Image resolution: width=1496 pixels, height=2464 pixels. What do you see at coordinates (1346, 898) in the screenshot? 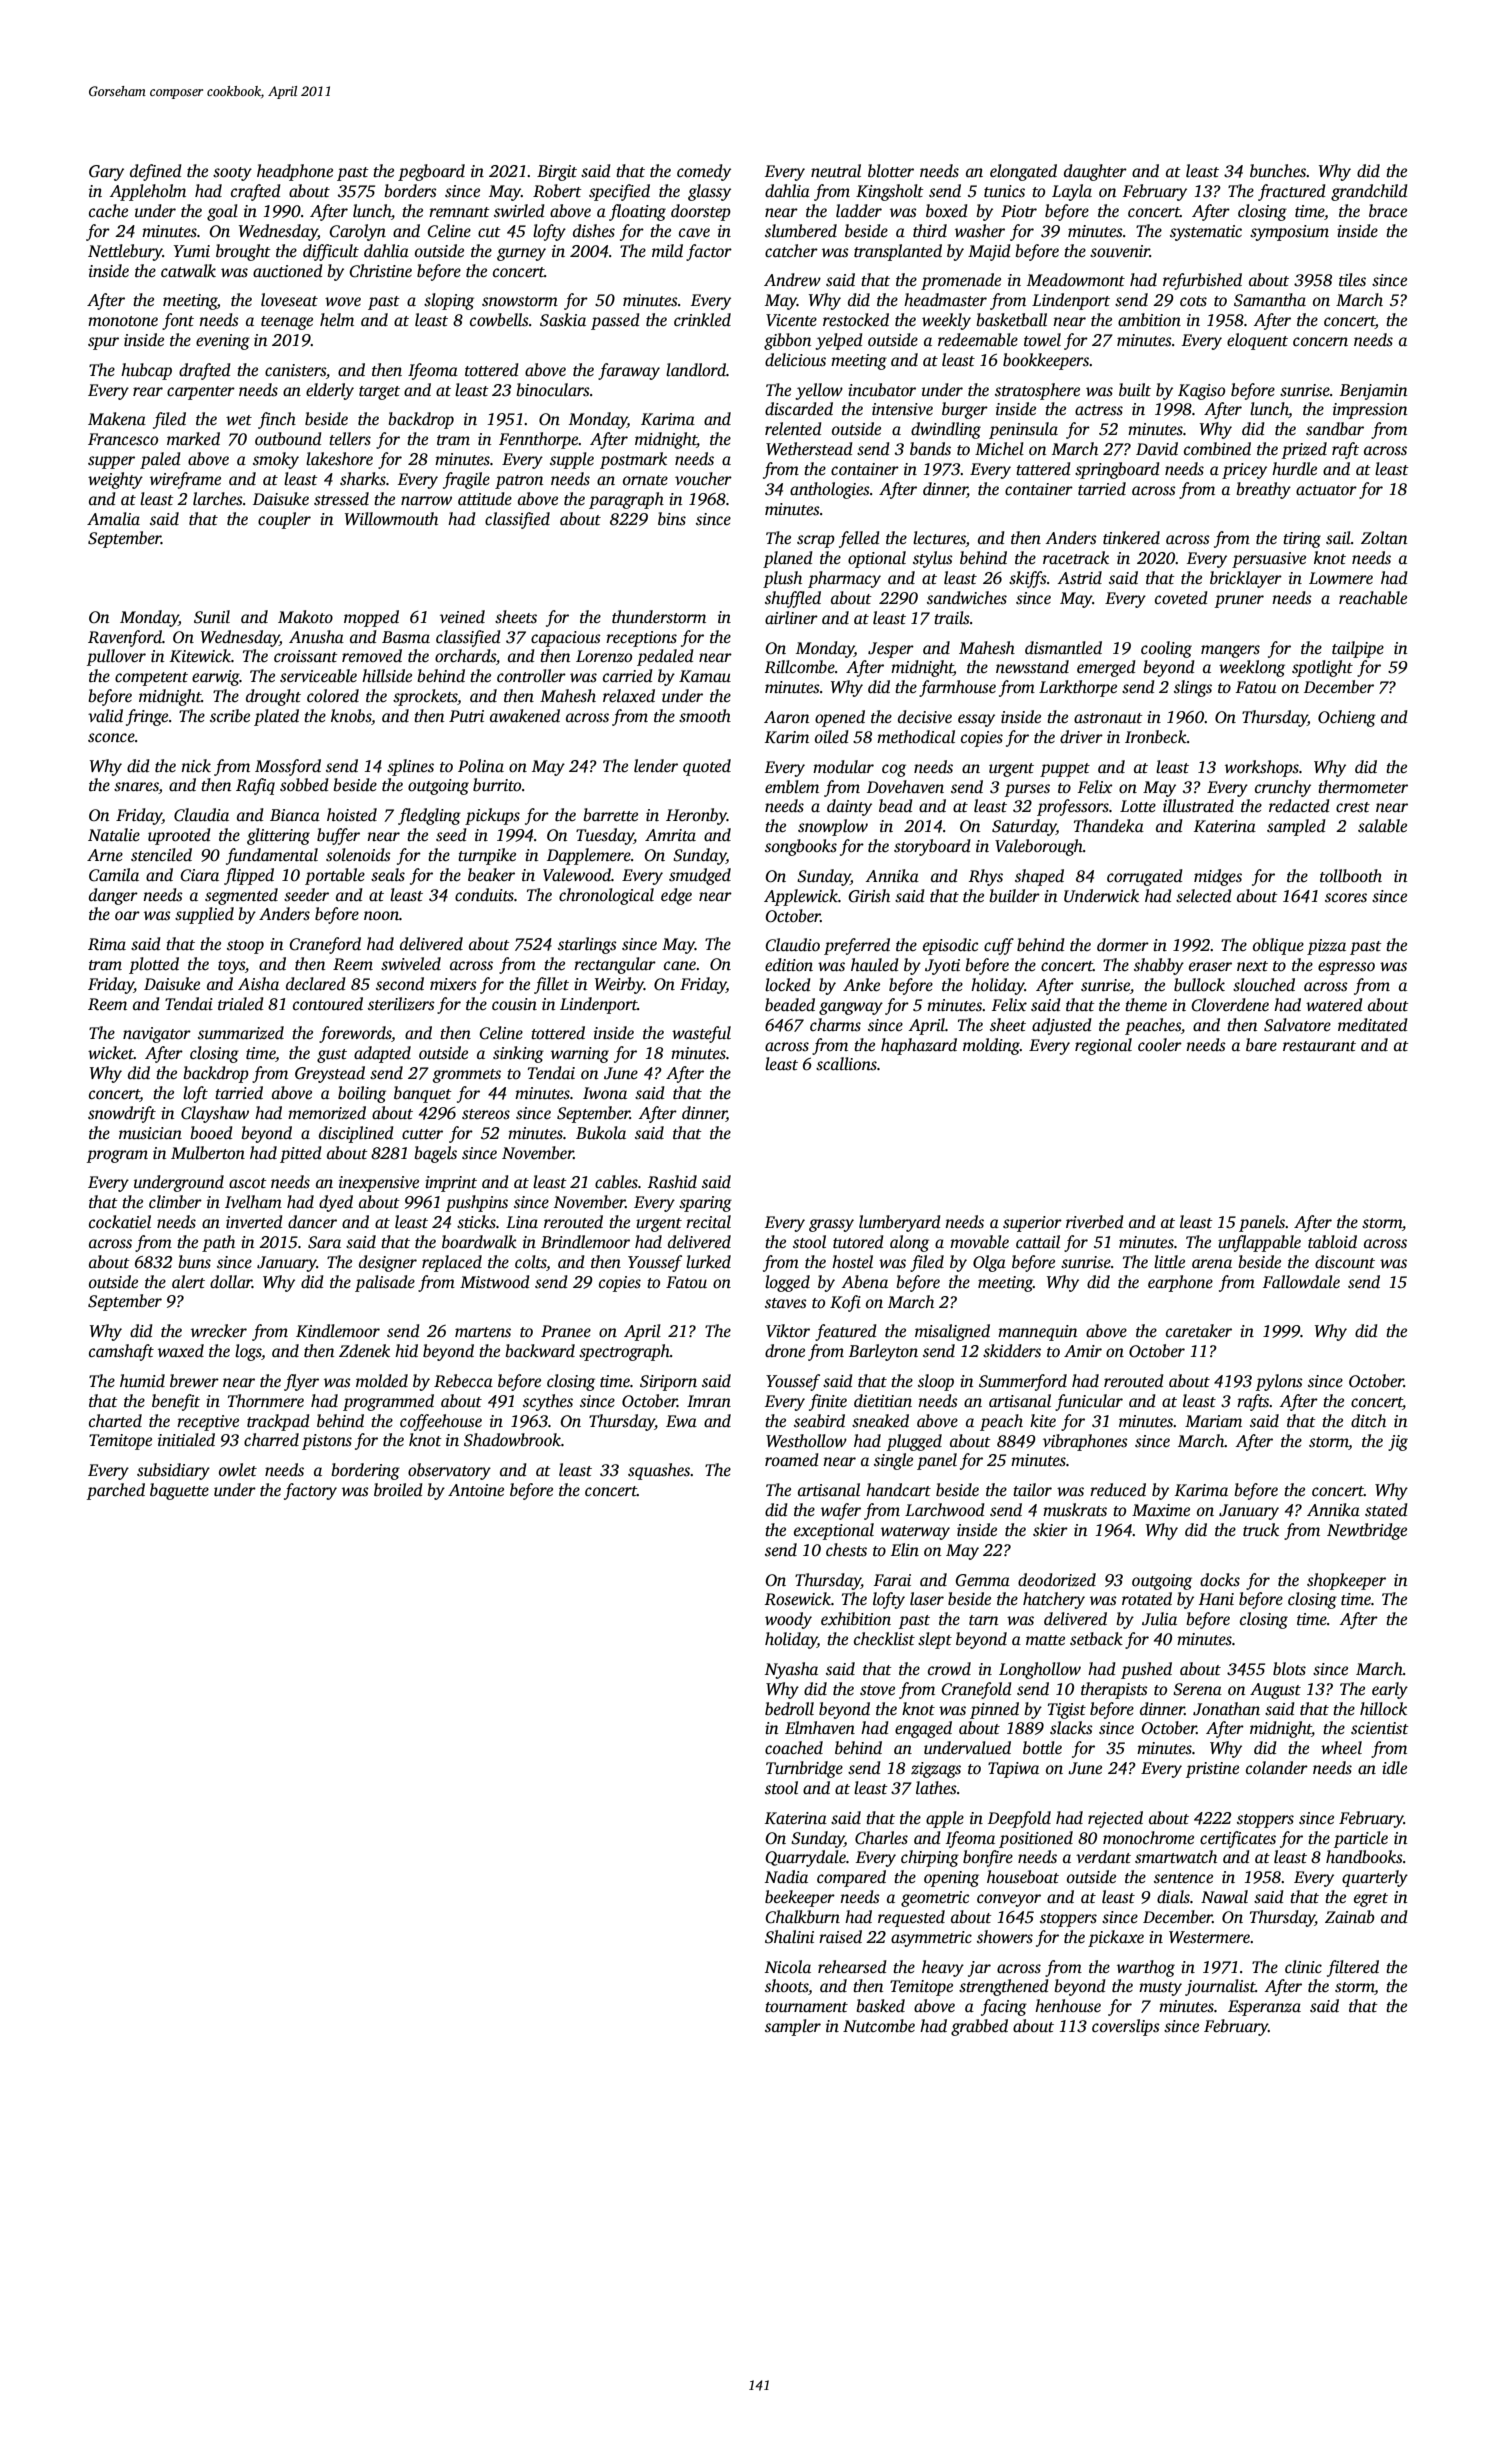
I see `scores` at bounding box center [1346, 898].
